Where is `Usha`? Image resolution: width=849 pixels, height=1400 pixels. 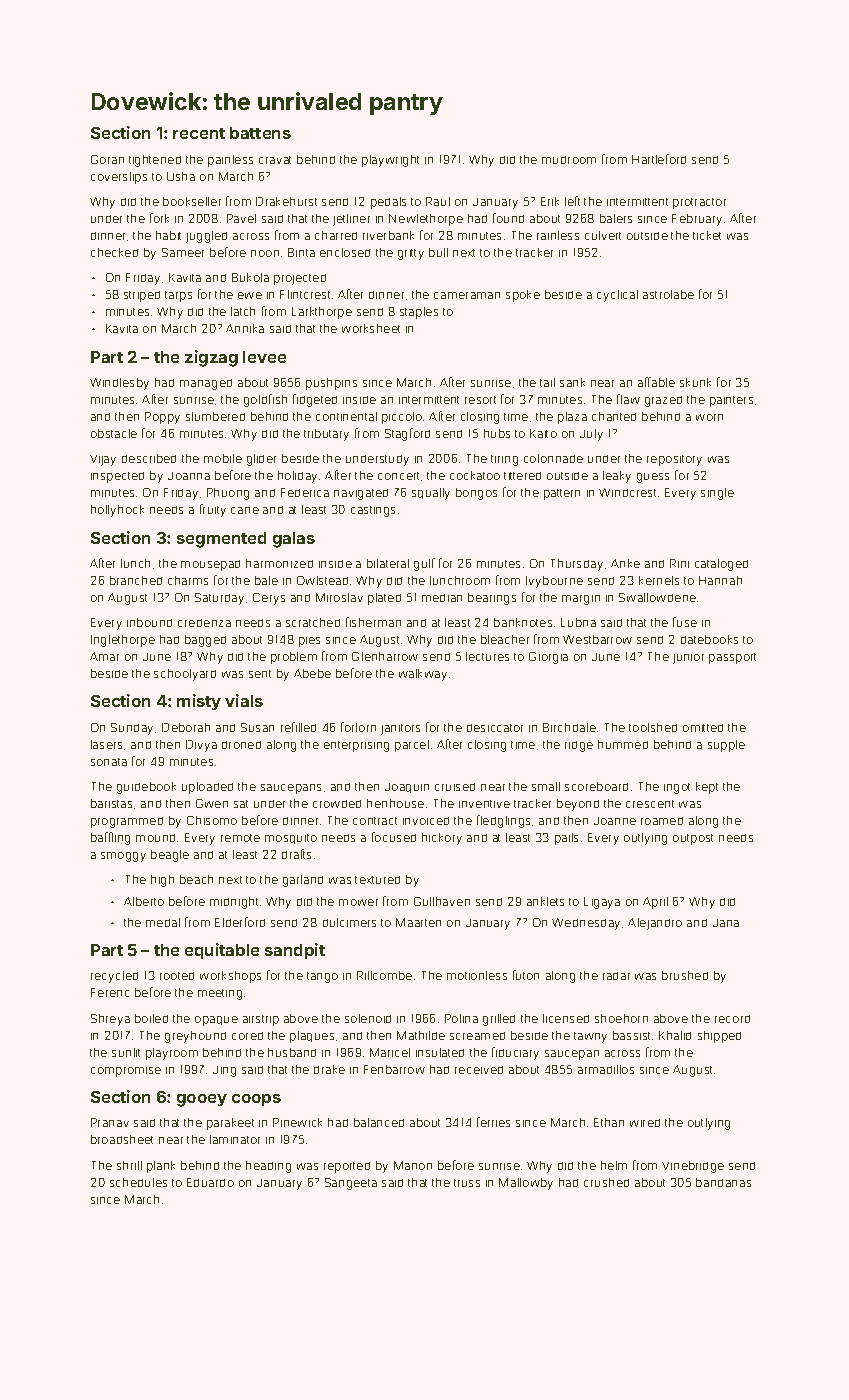 Usha is located at coordinates (181, 176).
